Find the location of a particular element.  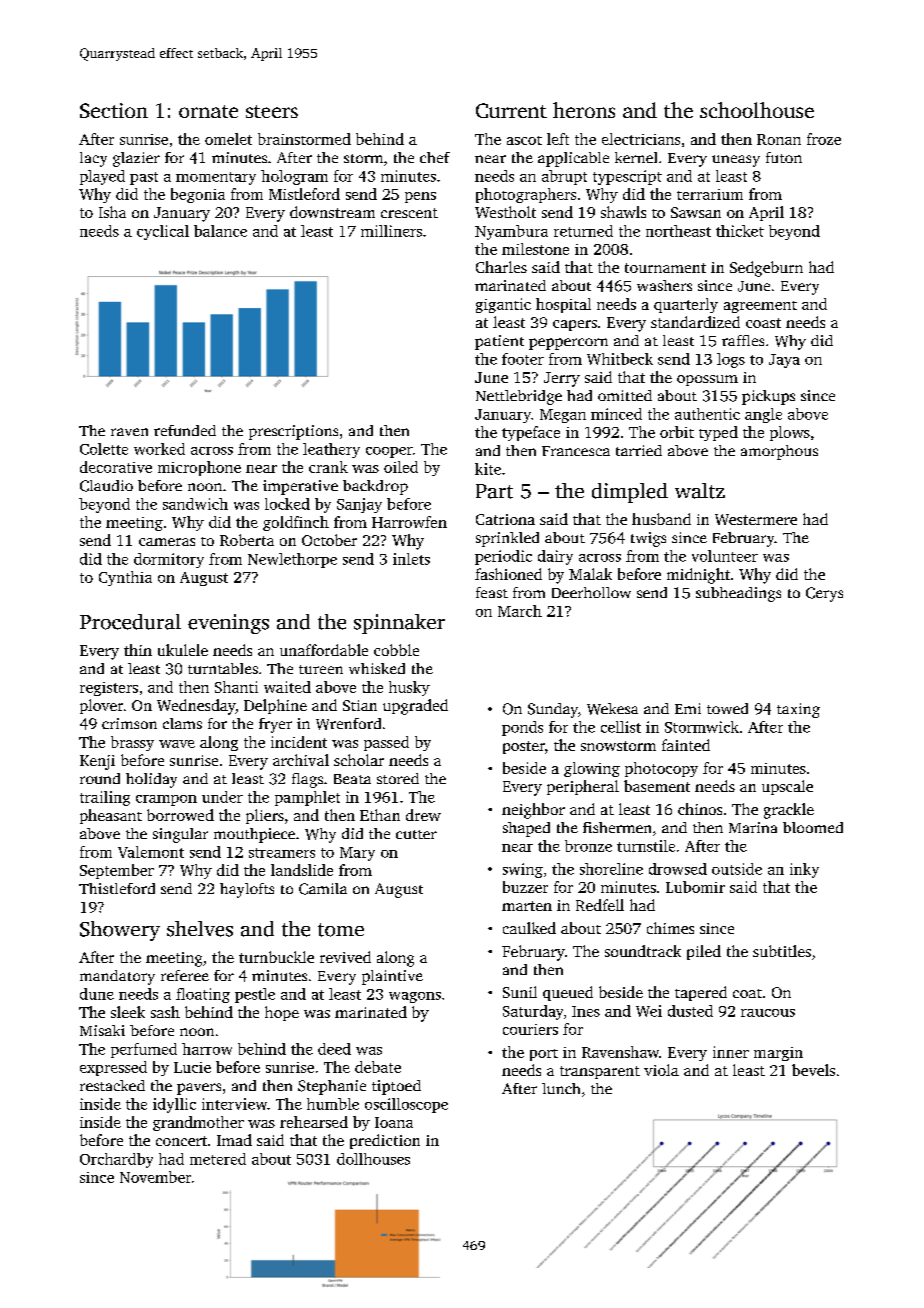

metered is located at coordinates (218, 1159).
